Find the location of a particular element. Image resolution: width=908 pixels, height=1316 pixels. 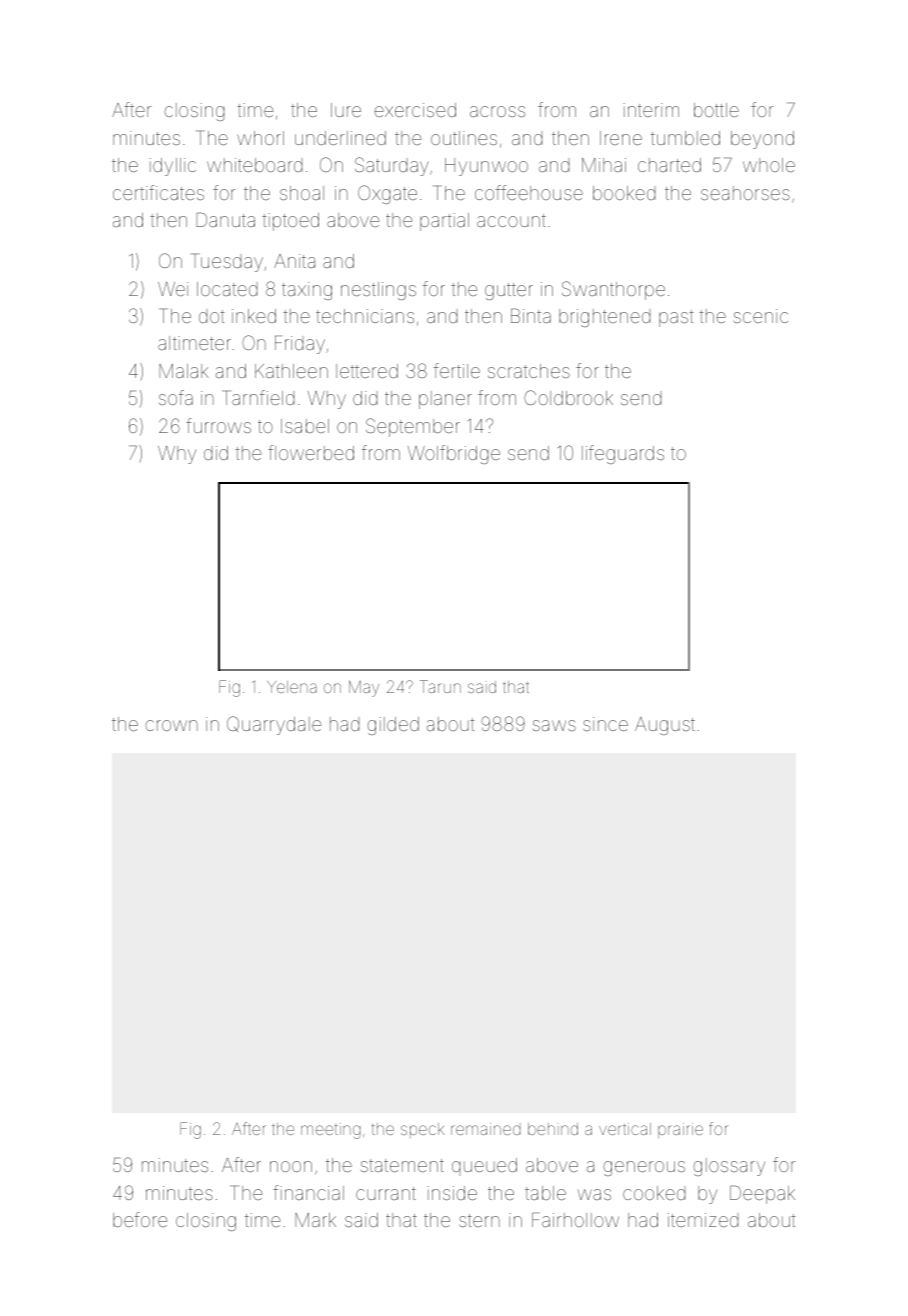

across is located at coordinates (497, 111).
